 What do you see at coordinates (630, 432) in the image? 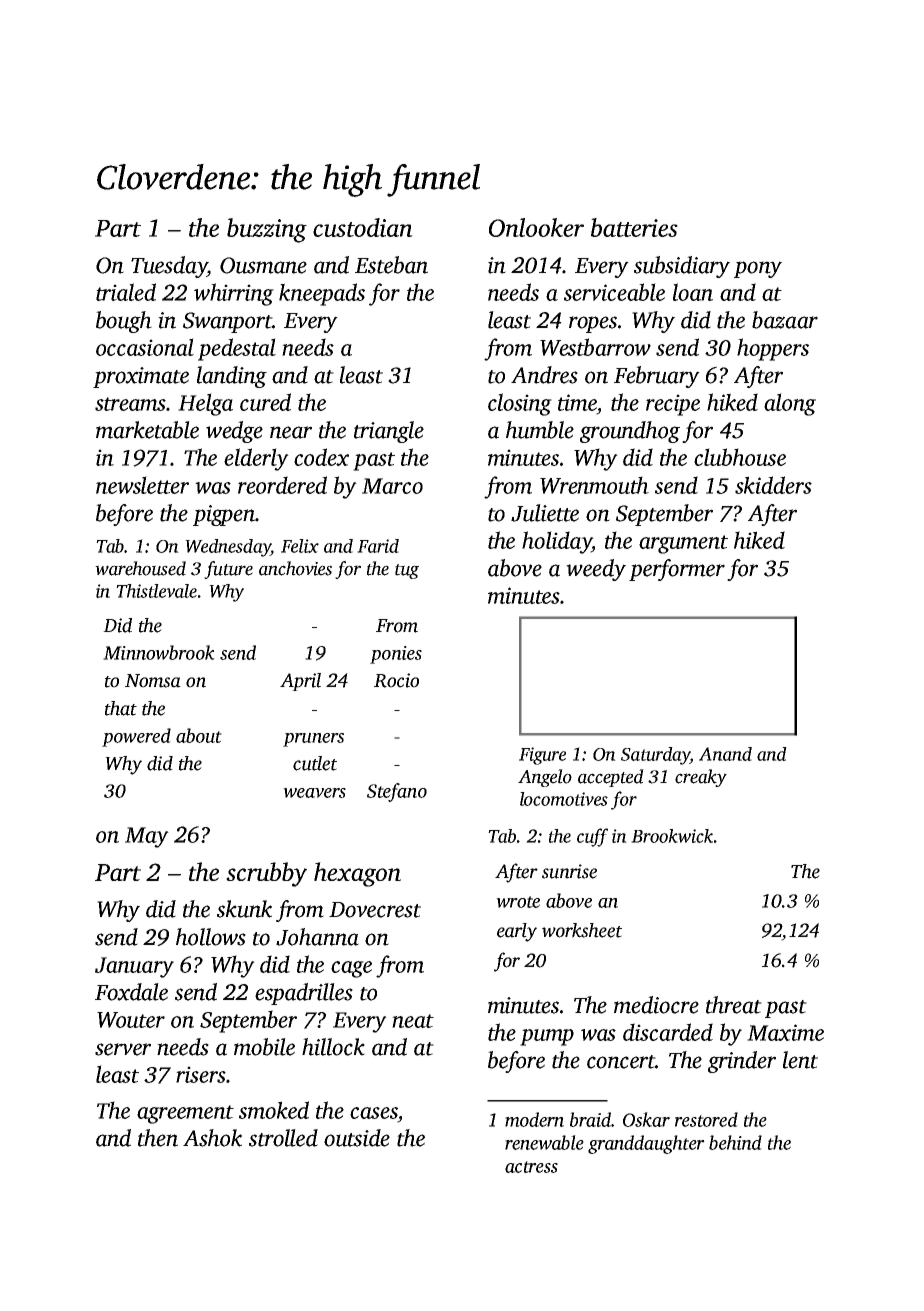
I see `groundhog` at bounding box center [630, 432].
